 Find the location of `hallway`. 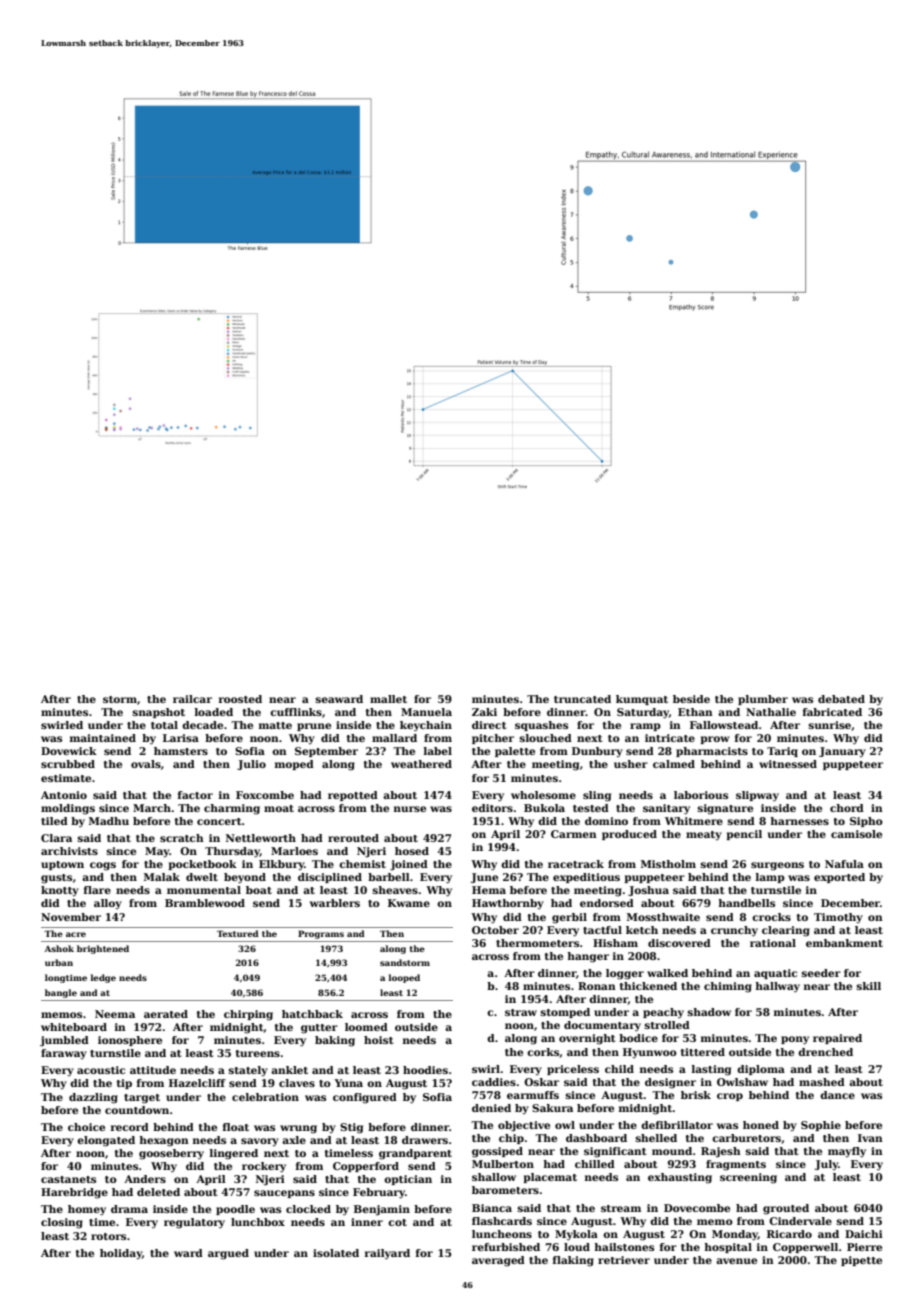

hallway is located at coordinates (778, 987).
